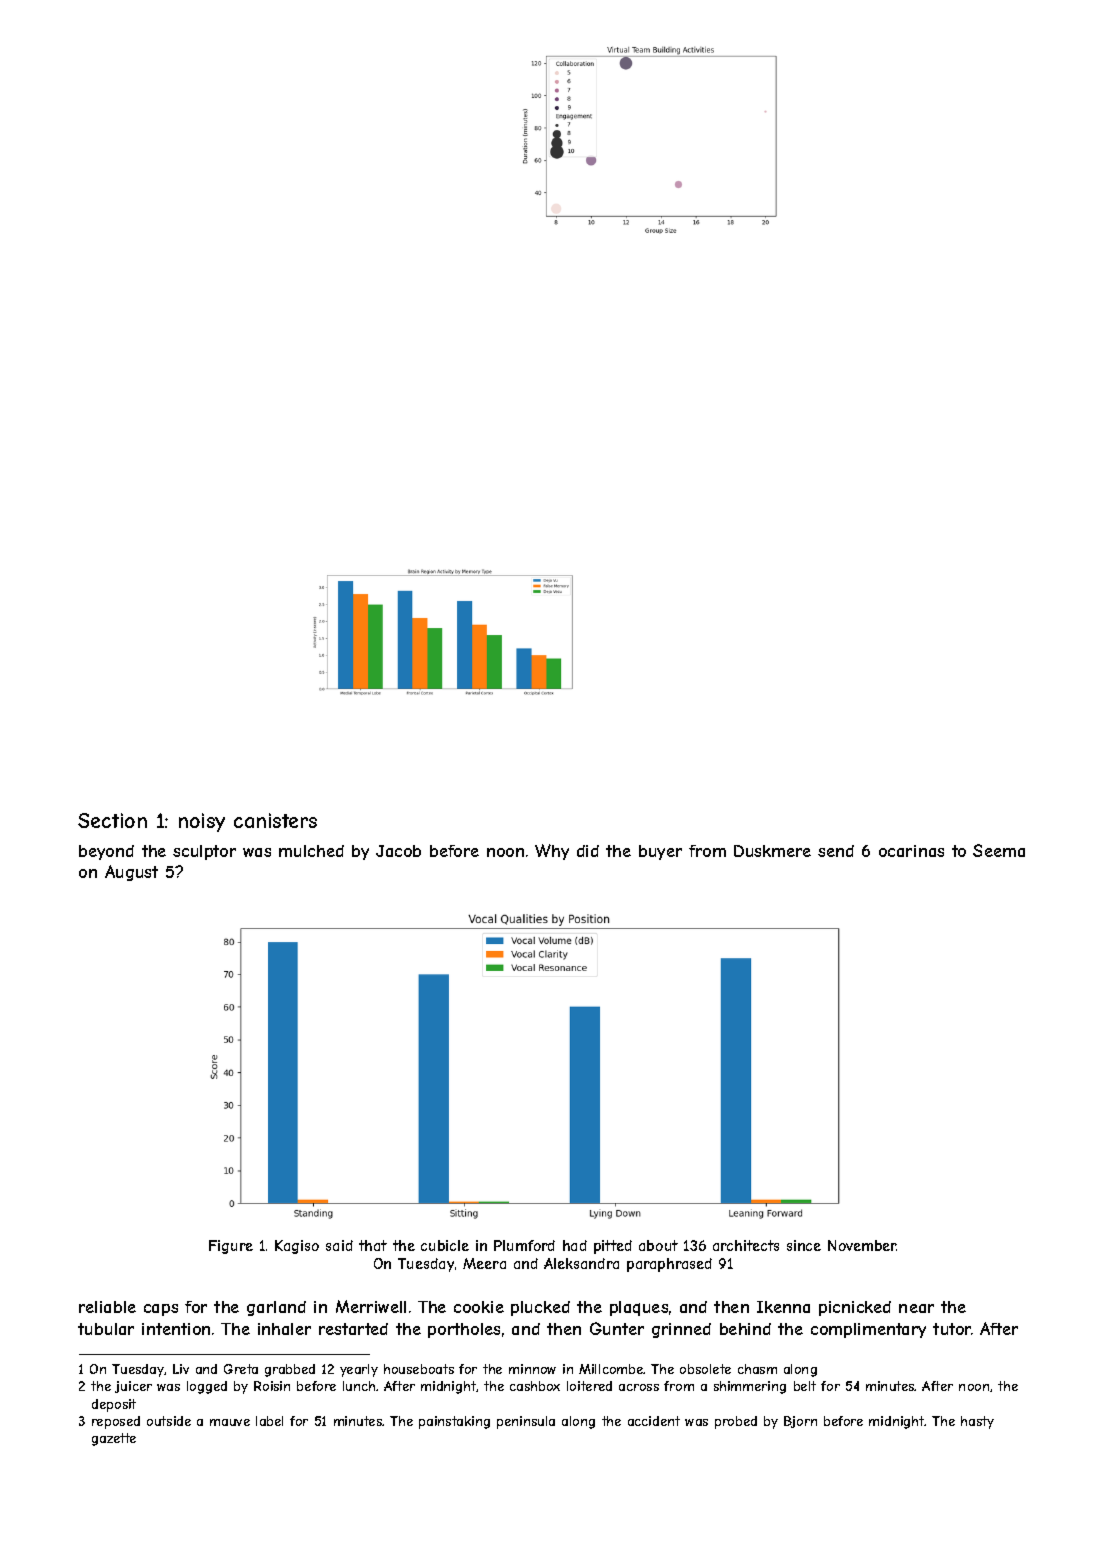 The width and height of the screenshot is (1107, 1566). What do you see at coordinates (169, 1421) in the screenshot?
I see `outside` at bounding box center [169, 1421].
